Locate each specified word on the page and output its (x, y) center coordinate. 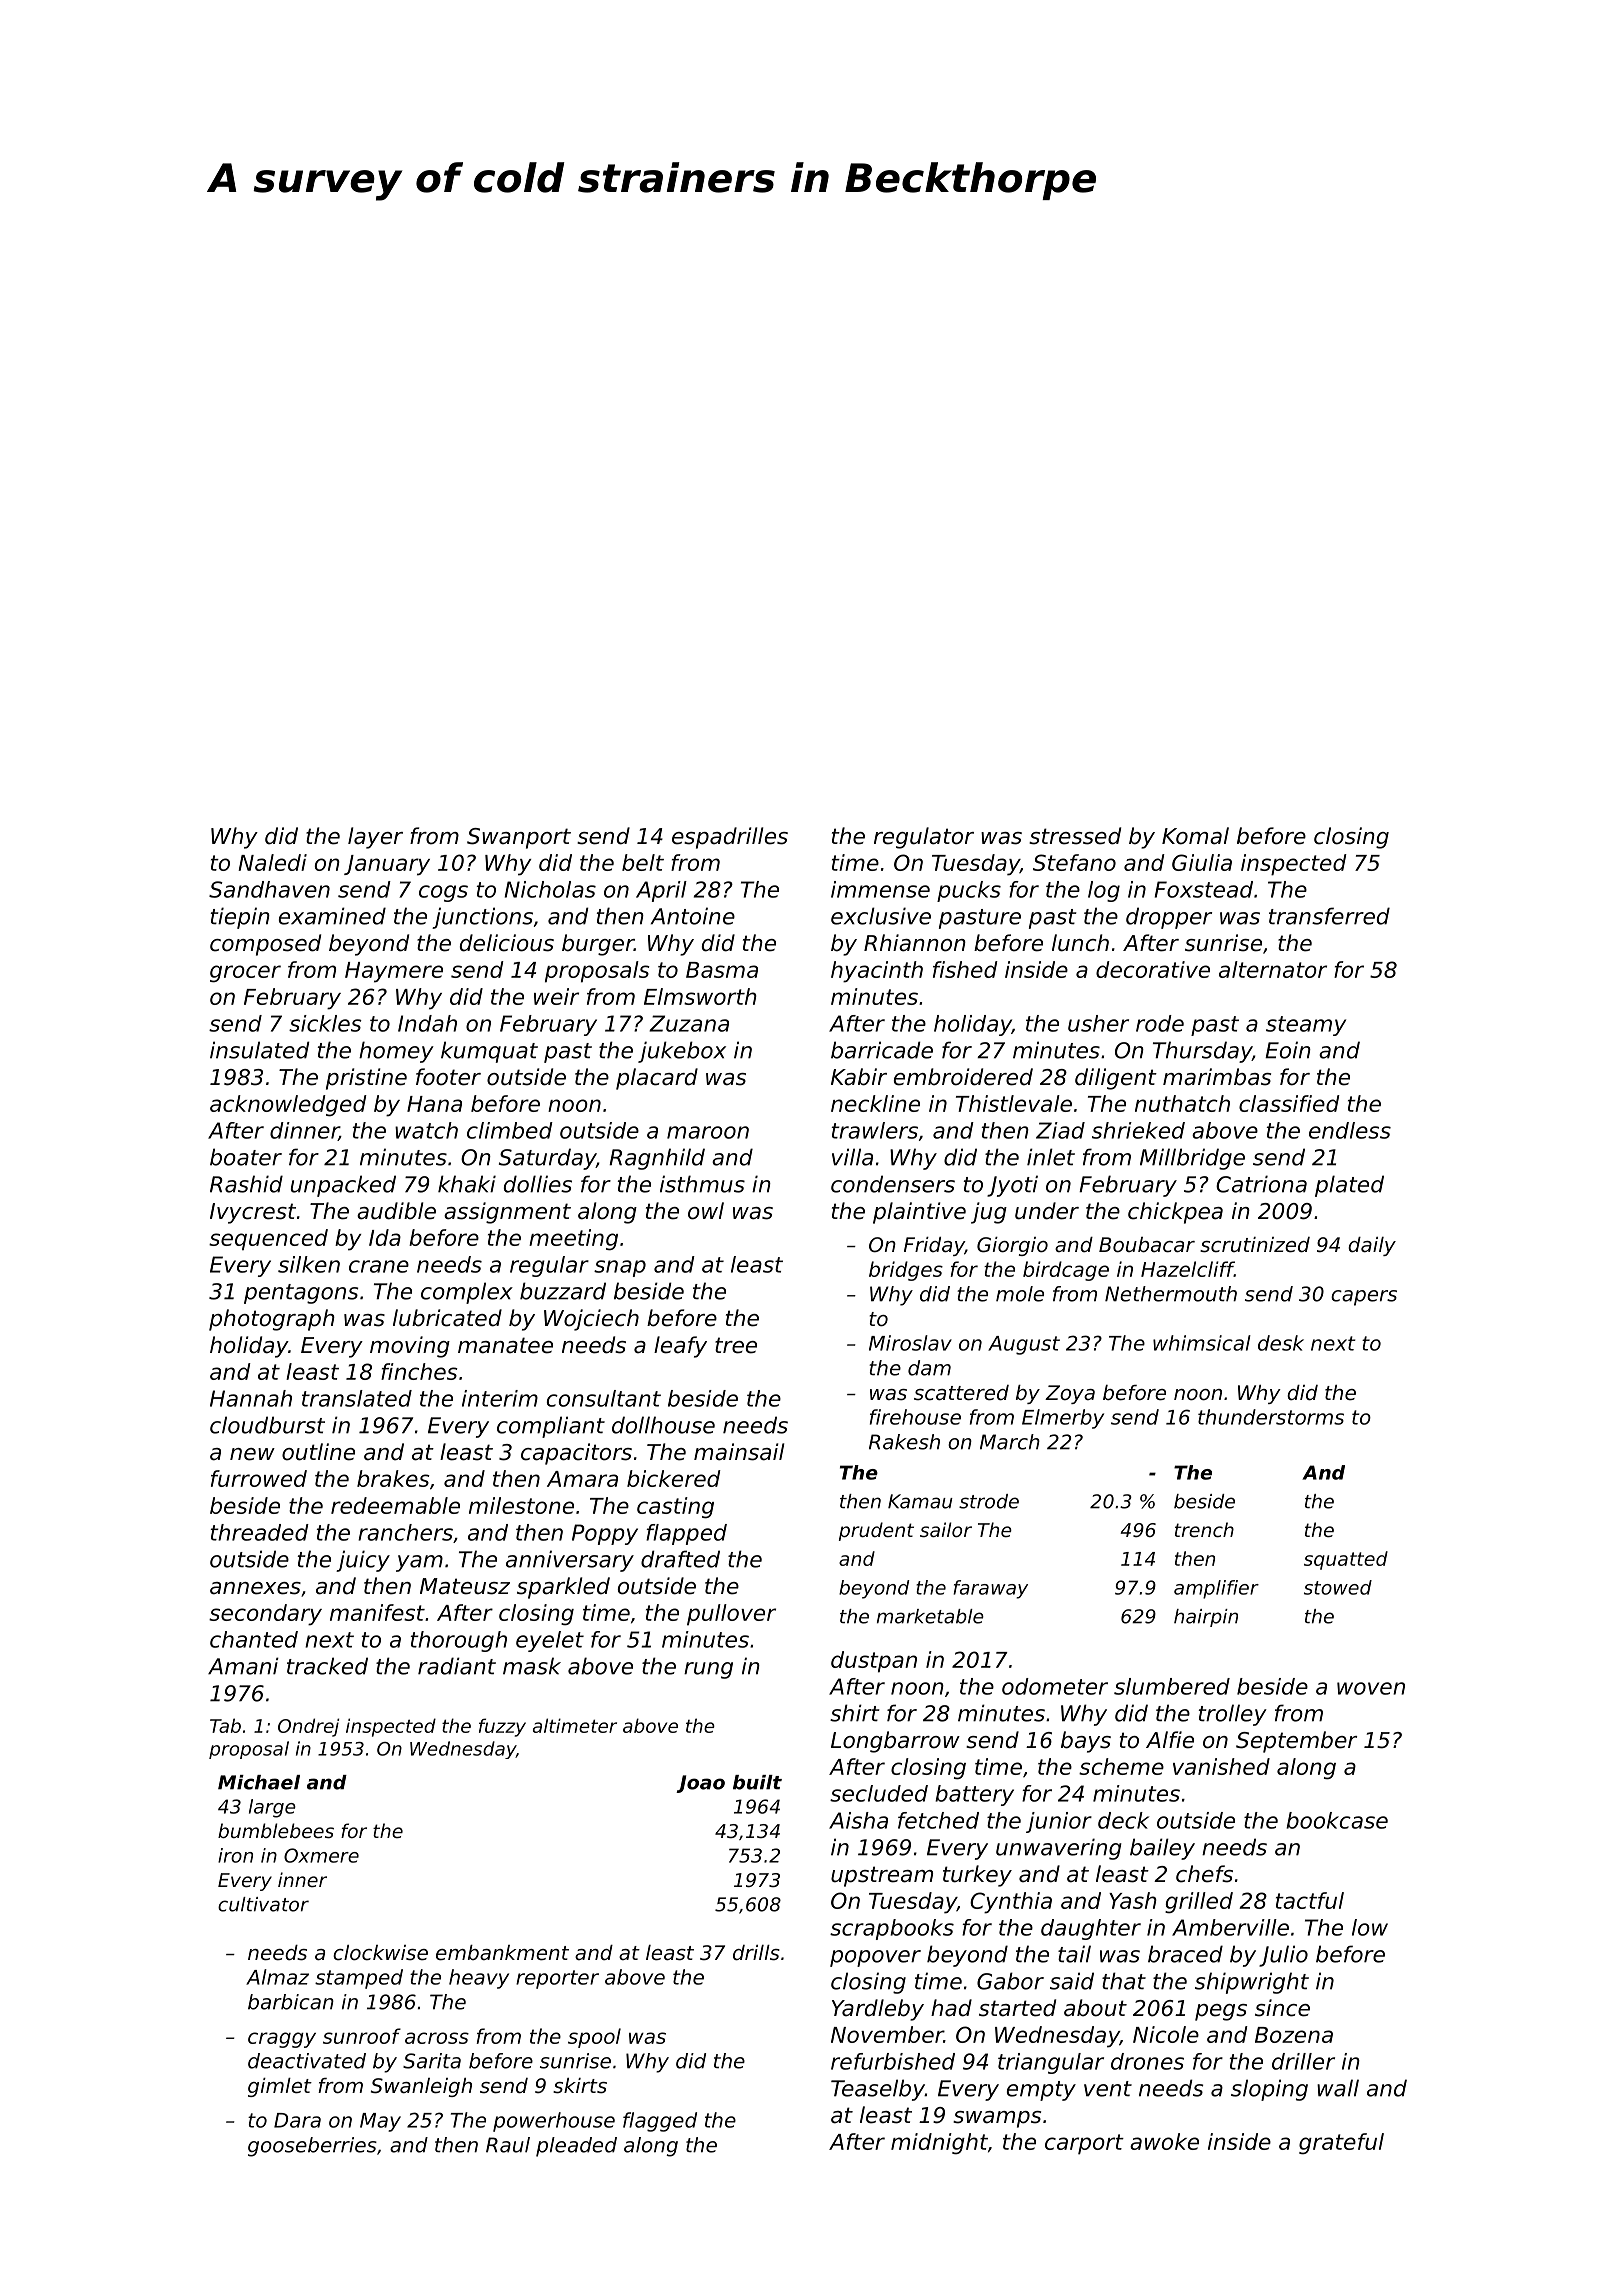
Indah (427, 1023)
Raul (508, 2145)
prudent (876, 1531)
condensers (893, 1184)
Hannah (251, 1398)
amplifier (1216, 1589)
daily (1372, 1246)
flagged (660, 2122)
